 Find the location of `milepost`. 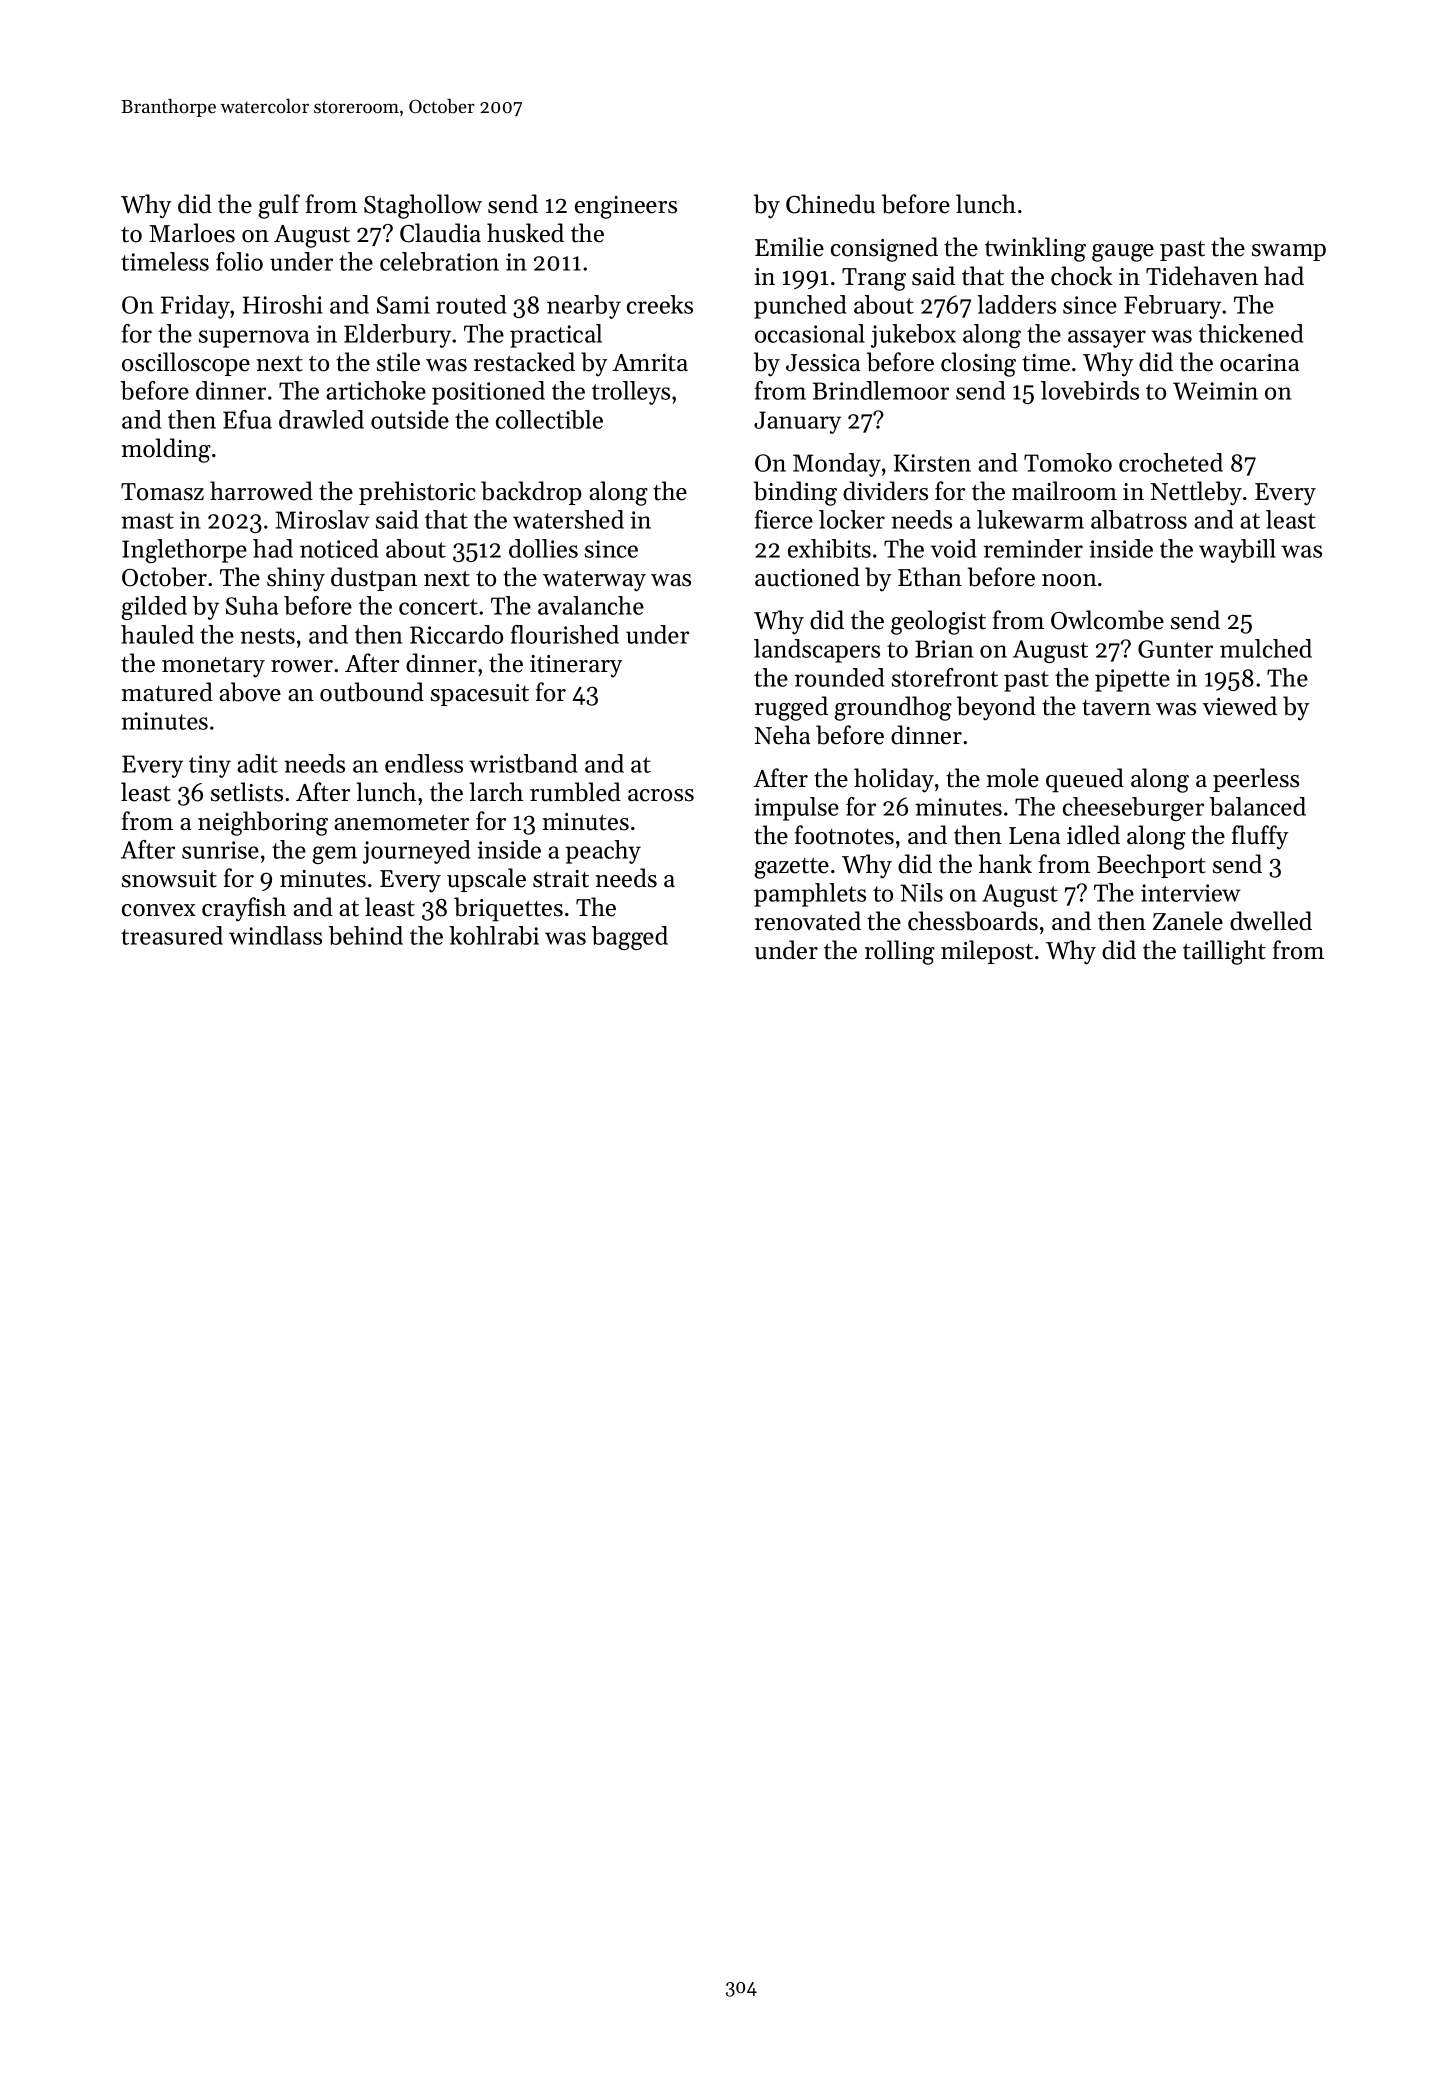

milepost is located at coordinates (987, 952).
